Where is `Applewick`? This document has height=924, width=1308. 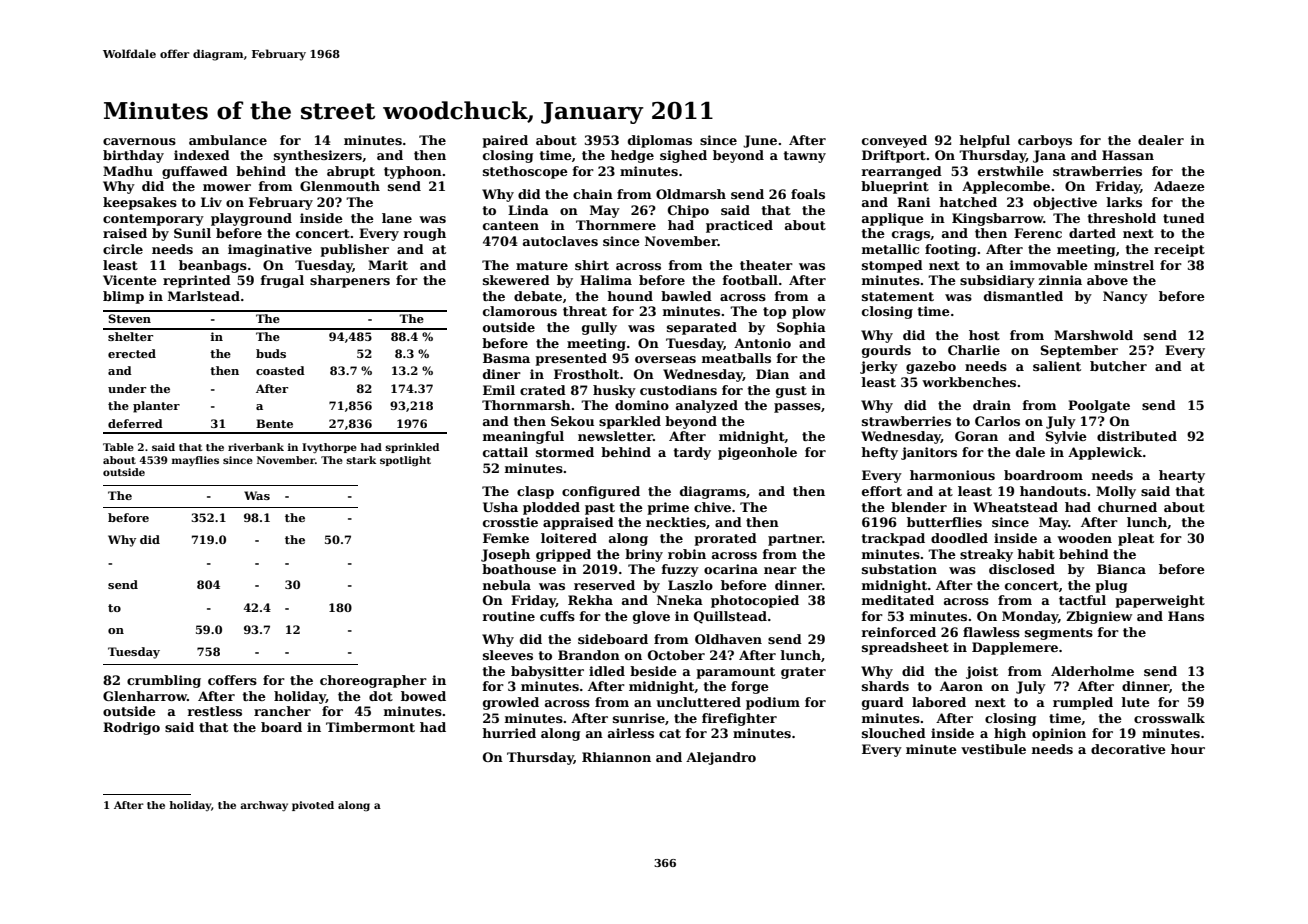
Applewick is located at coordinates (1105, 453).
